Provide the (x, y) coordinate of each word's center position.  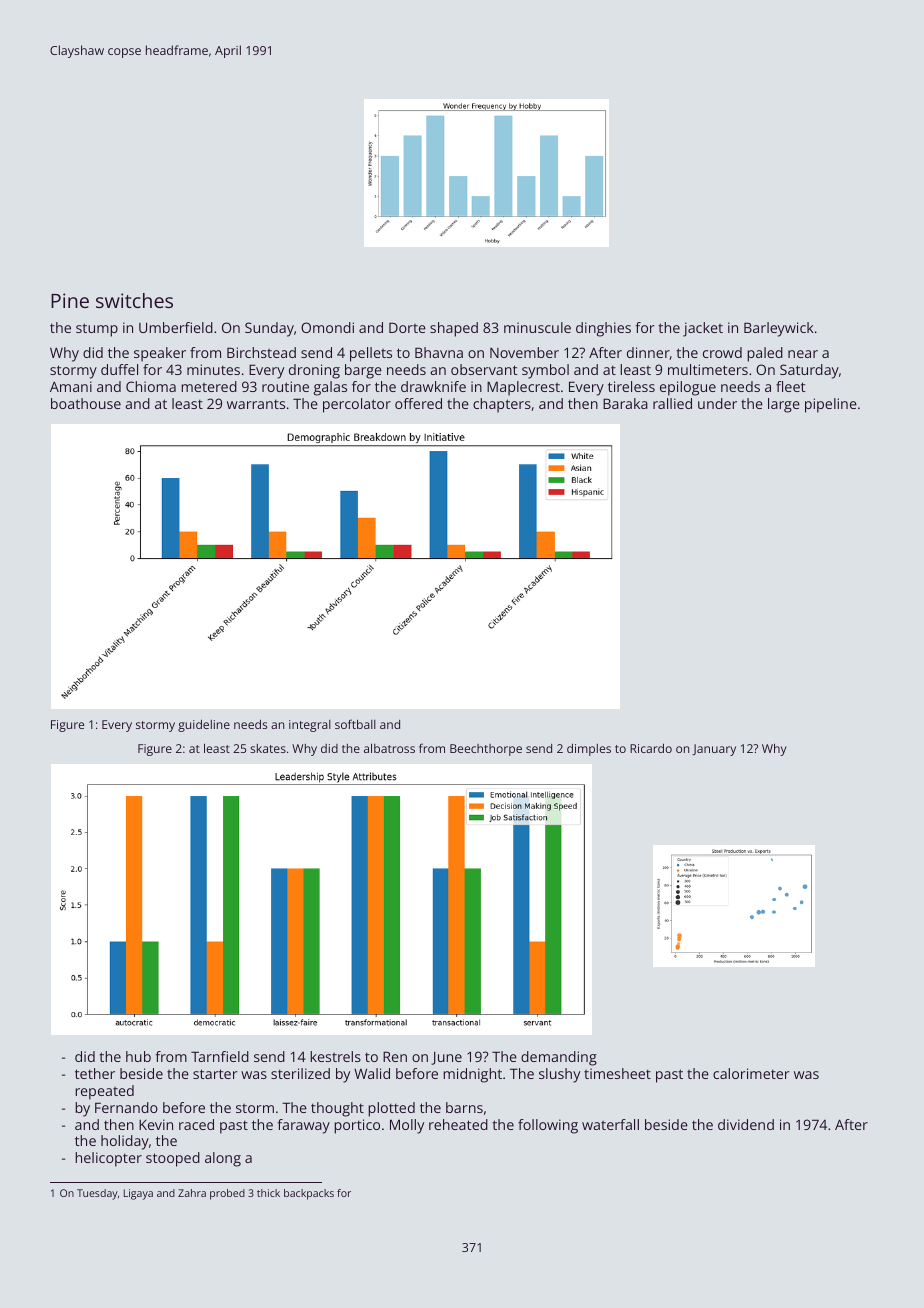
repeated (104, 1092)
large (784, 405)
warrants (256, 404)
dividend (746, 1124)
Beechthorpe (486, 750)
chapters (502, 405)
